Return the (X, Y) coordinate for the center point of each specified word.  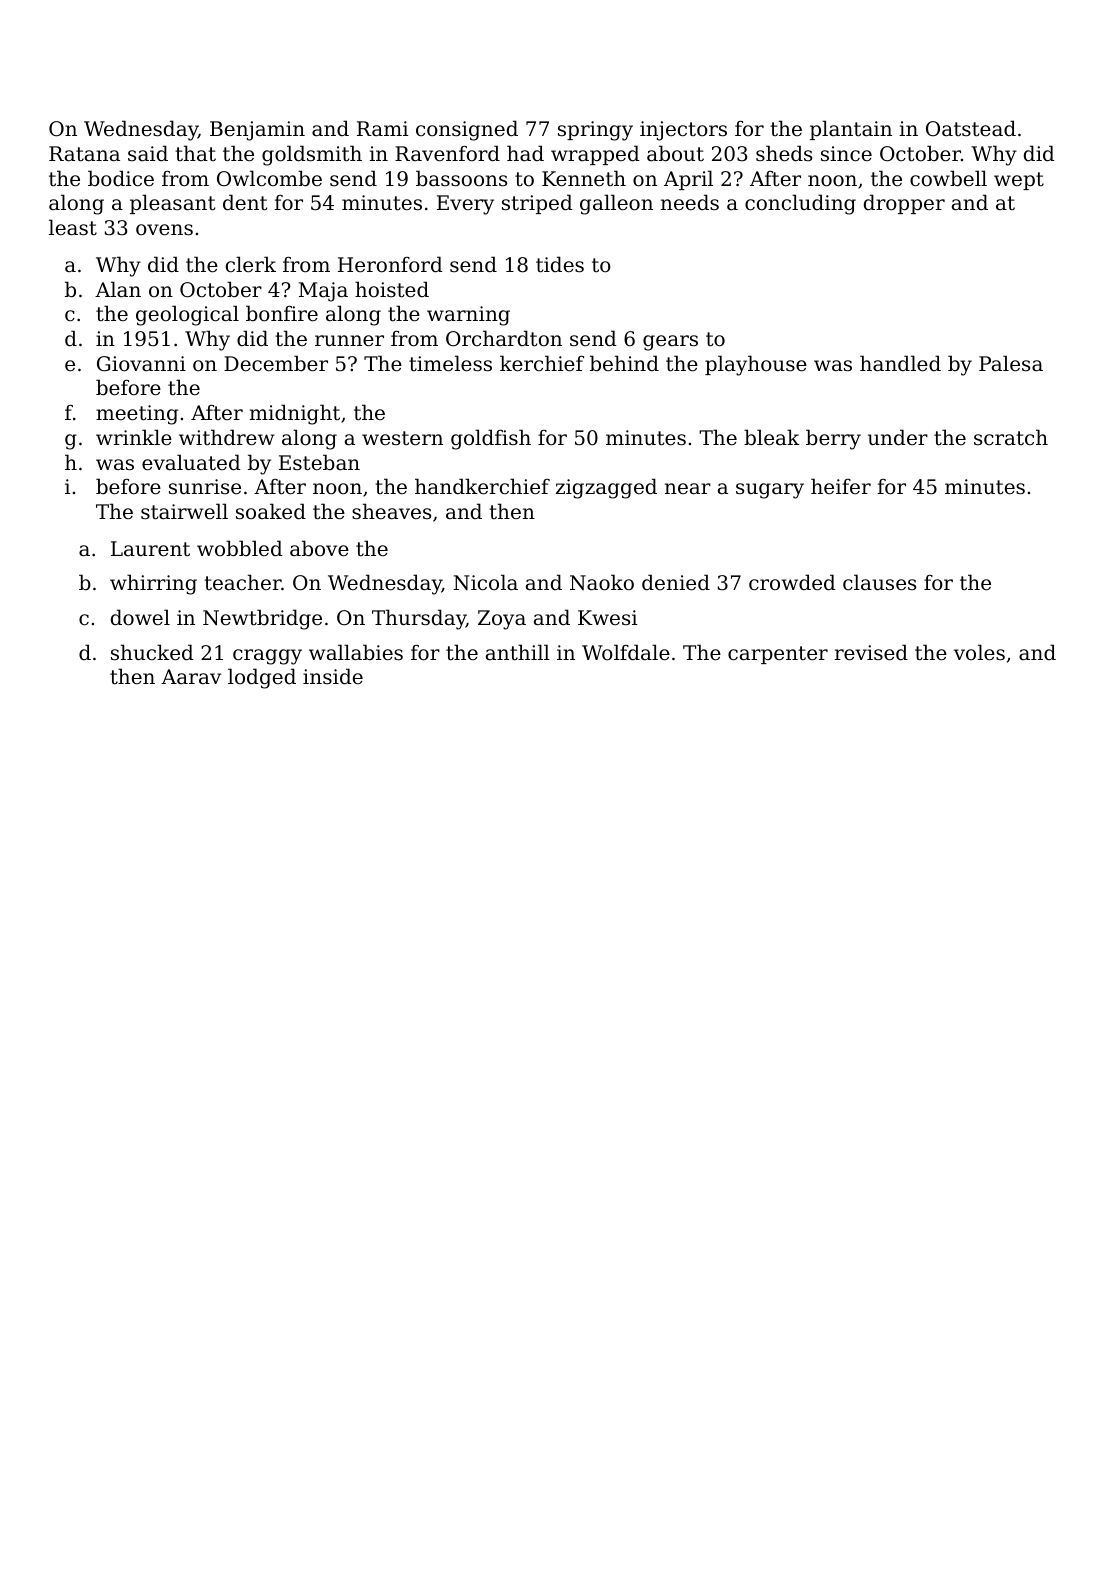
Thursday (419, 619)
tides (560, 264)
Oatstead (971, 128)
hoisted (392, 289)
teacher (242, 582)
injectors (683, 131)
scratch (1011, 437)
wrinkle (134, 437)
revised (871, 652)
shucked (152, 652)
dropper (904, 204)
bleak (772, 437)
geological (187, 315)
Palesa (1011, 363)
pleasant (172, 204)
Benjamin (257, 131)
